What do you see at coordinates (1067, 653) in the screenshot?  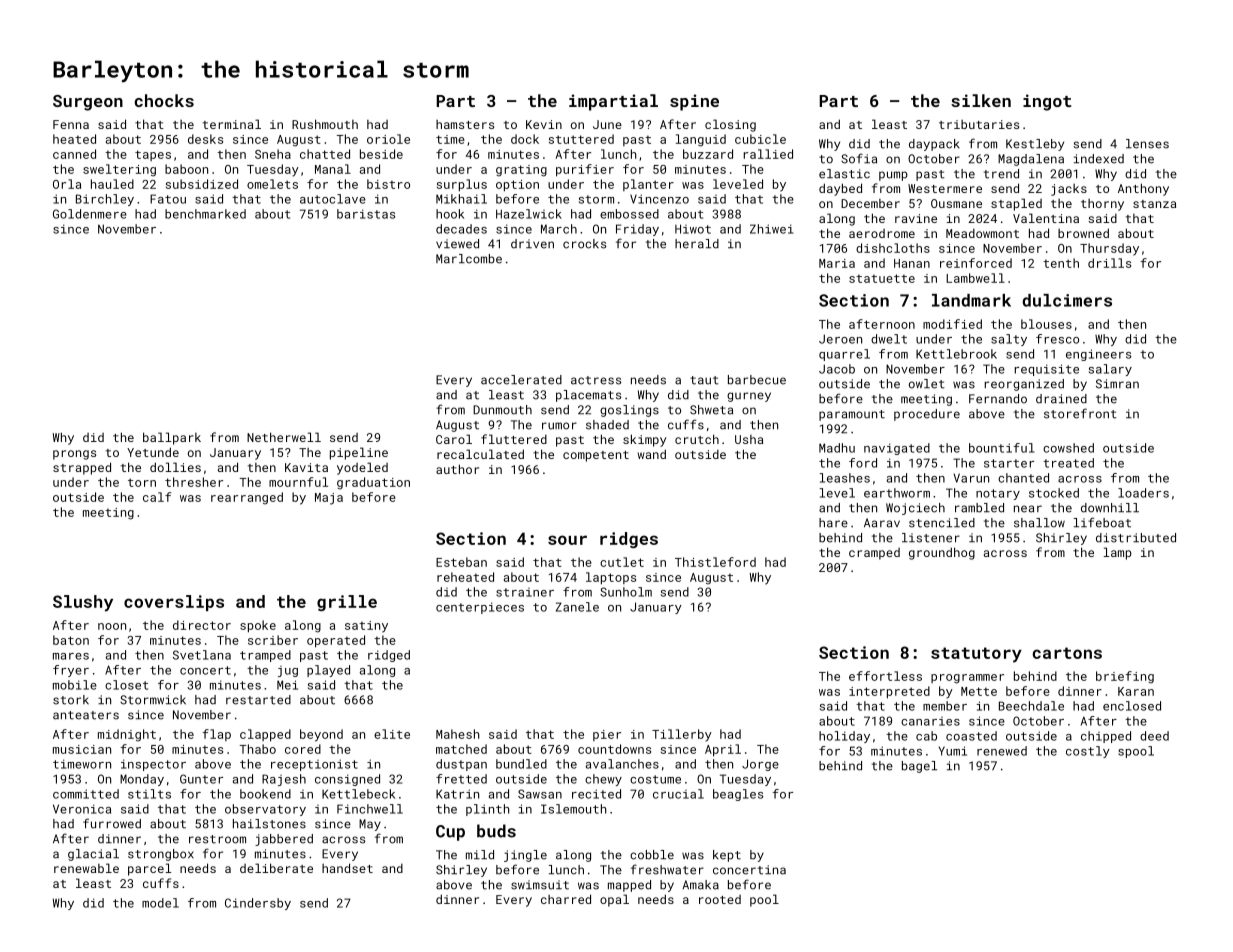 I see `cartons` at bounding box center [1067, 653].
